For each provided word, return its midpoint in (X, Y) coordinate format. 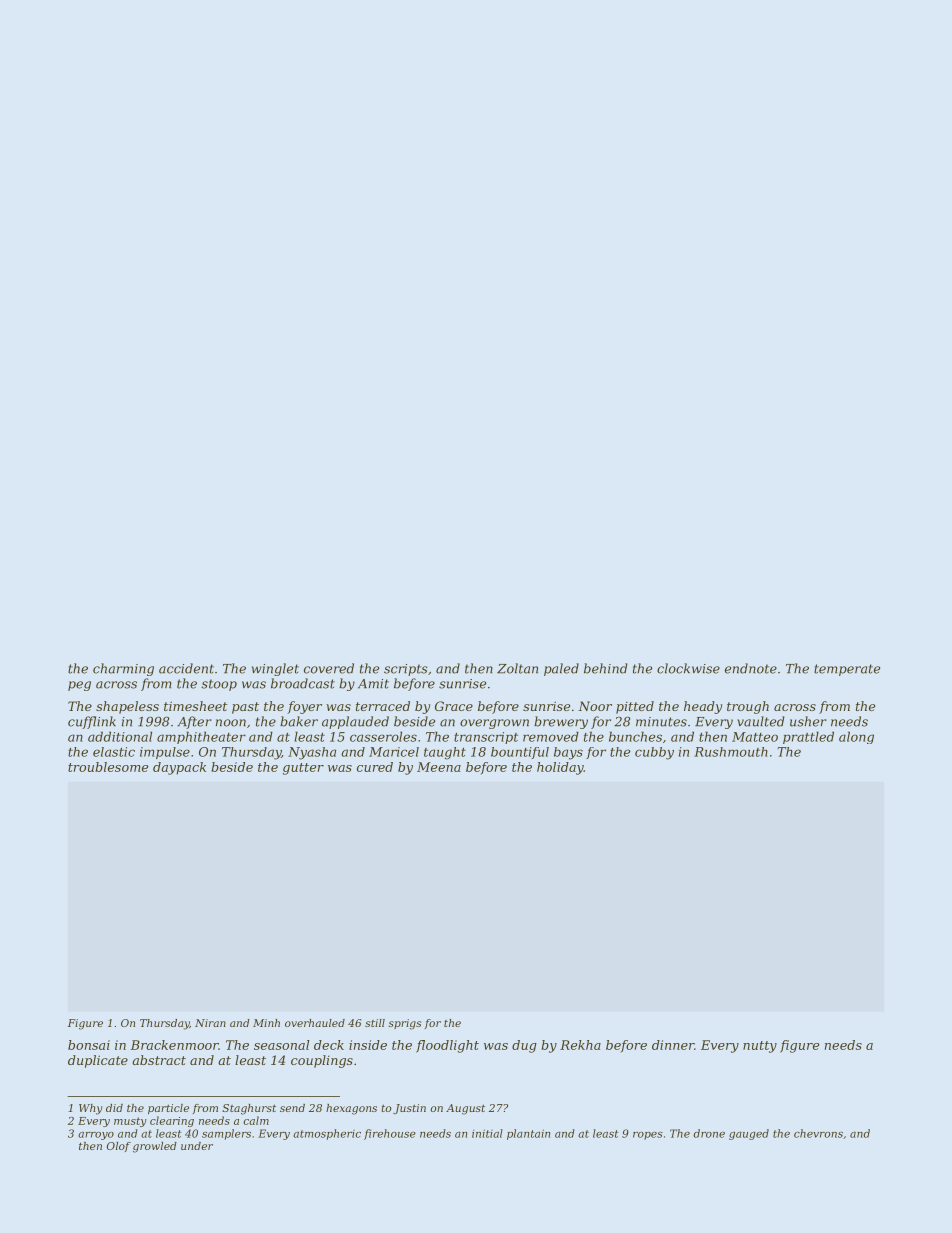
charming (123, 669)
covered (329, 668)
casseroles (383, 736)
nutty (760, 1047)
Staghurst (249, 1109)
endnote (751, 668)
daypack (179, 768)
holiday (560, 768)
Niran (210, 1023)
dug (524, 1046)
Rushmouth (731, 752)
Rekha (580, 1045)
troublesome (108, 767)
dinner (673, 1045)
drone (709, 1133)
